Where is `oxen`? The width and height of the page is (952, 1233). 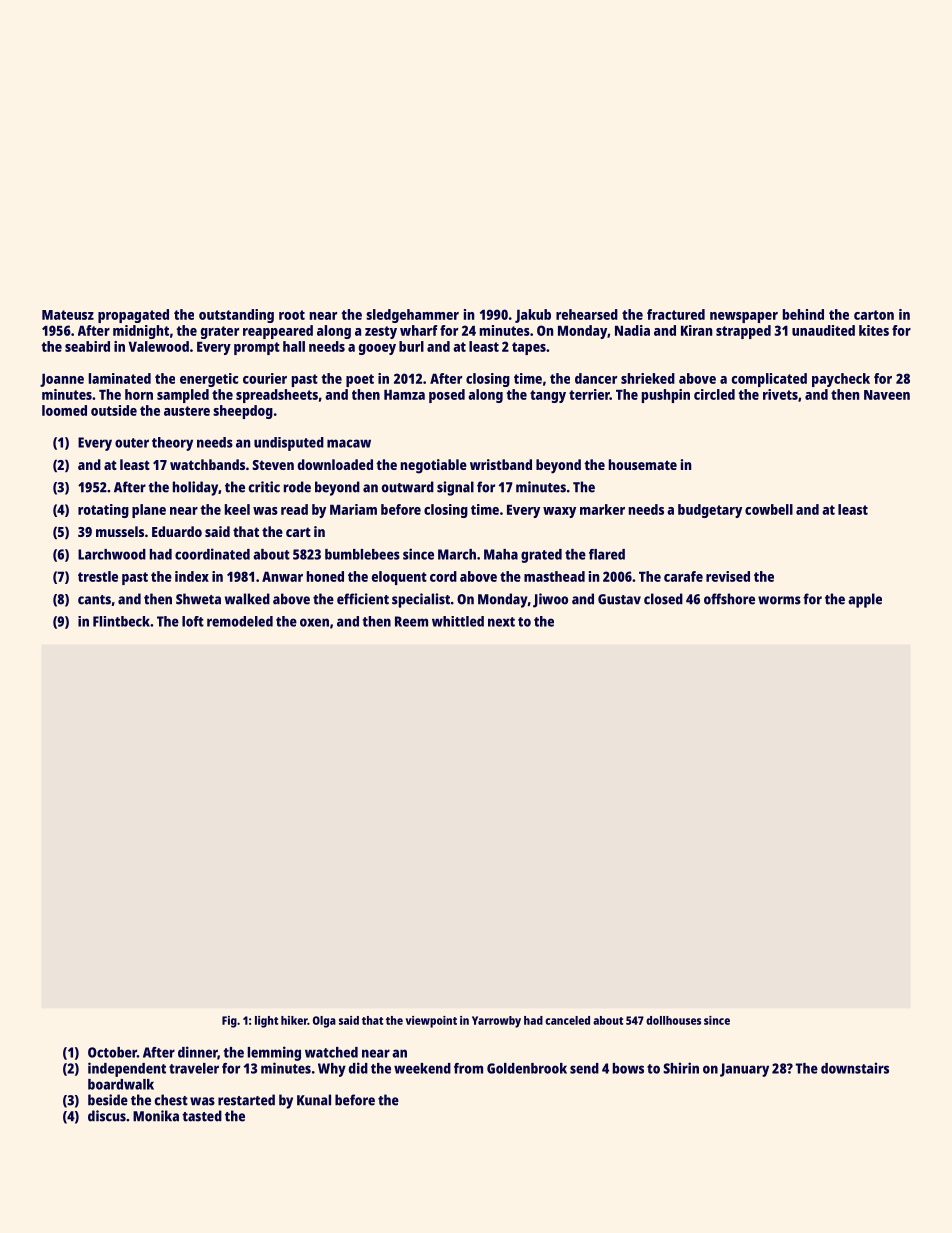
oxen is located at coordinates (314, 622).
